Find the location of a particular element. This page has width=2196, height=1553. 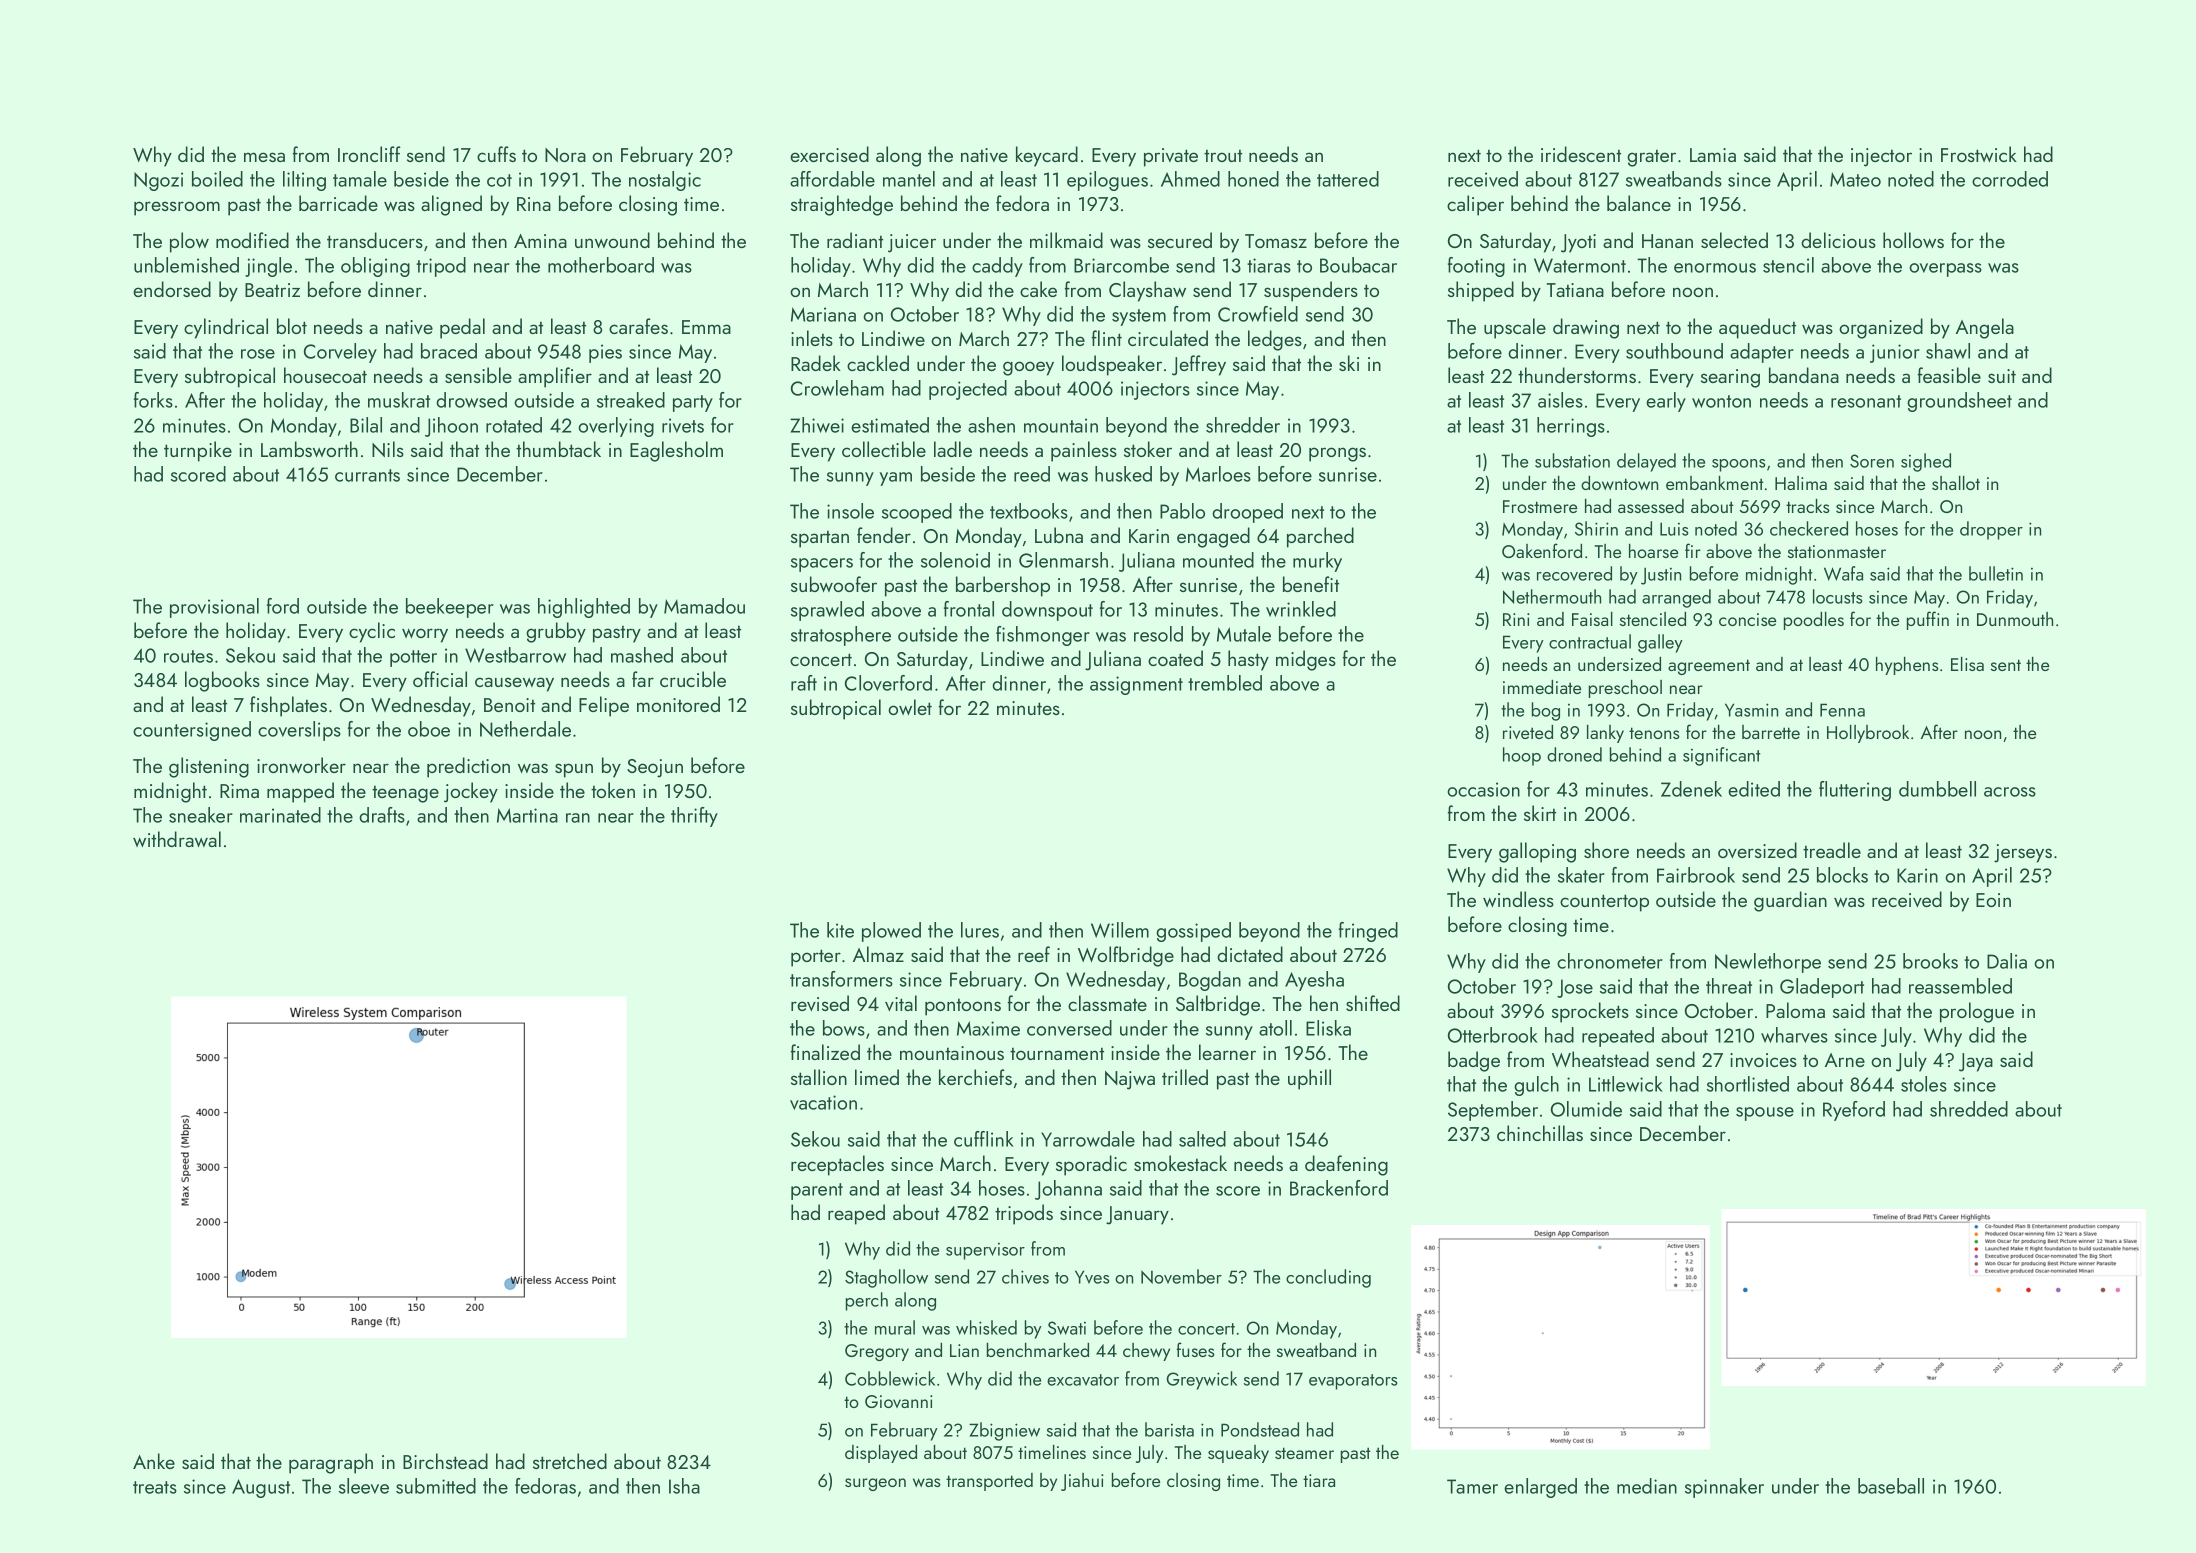

grater is located at coordinates (1651, 158).
